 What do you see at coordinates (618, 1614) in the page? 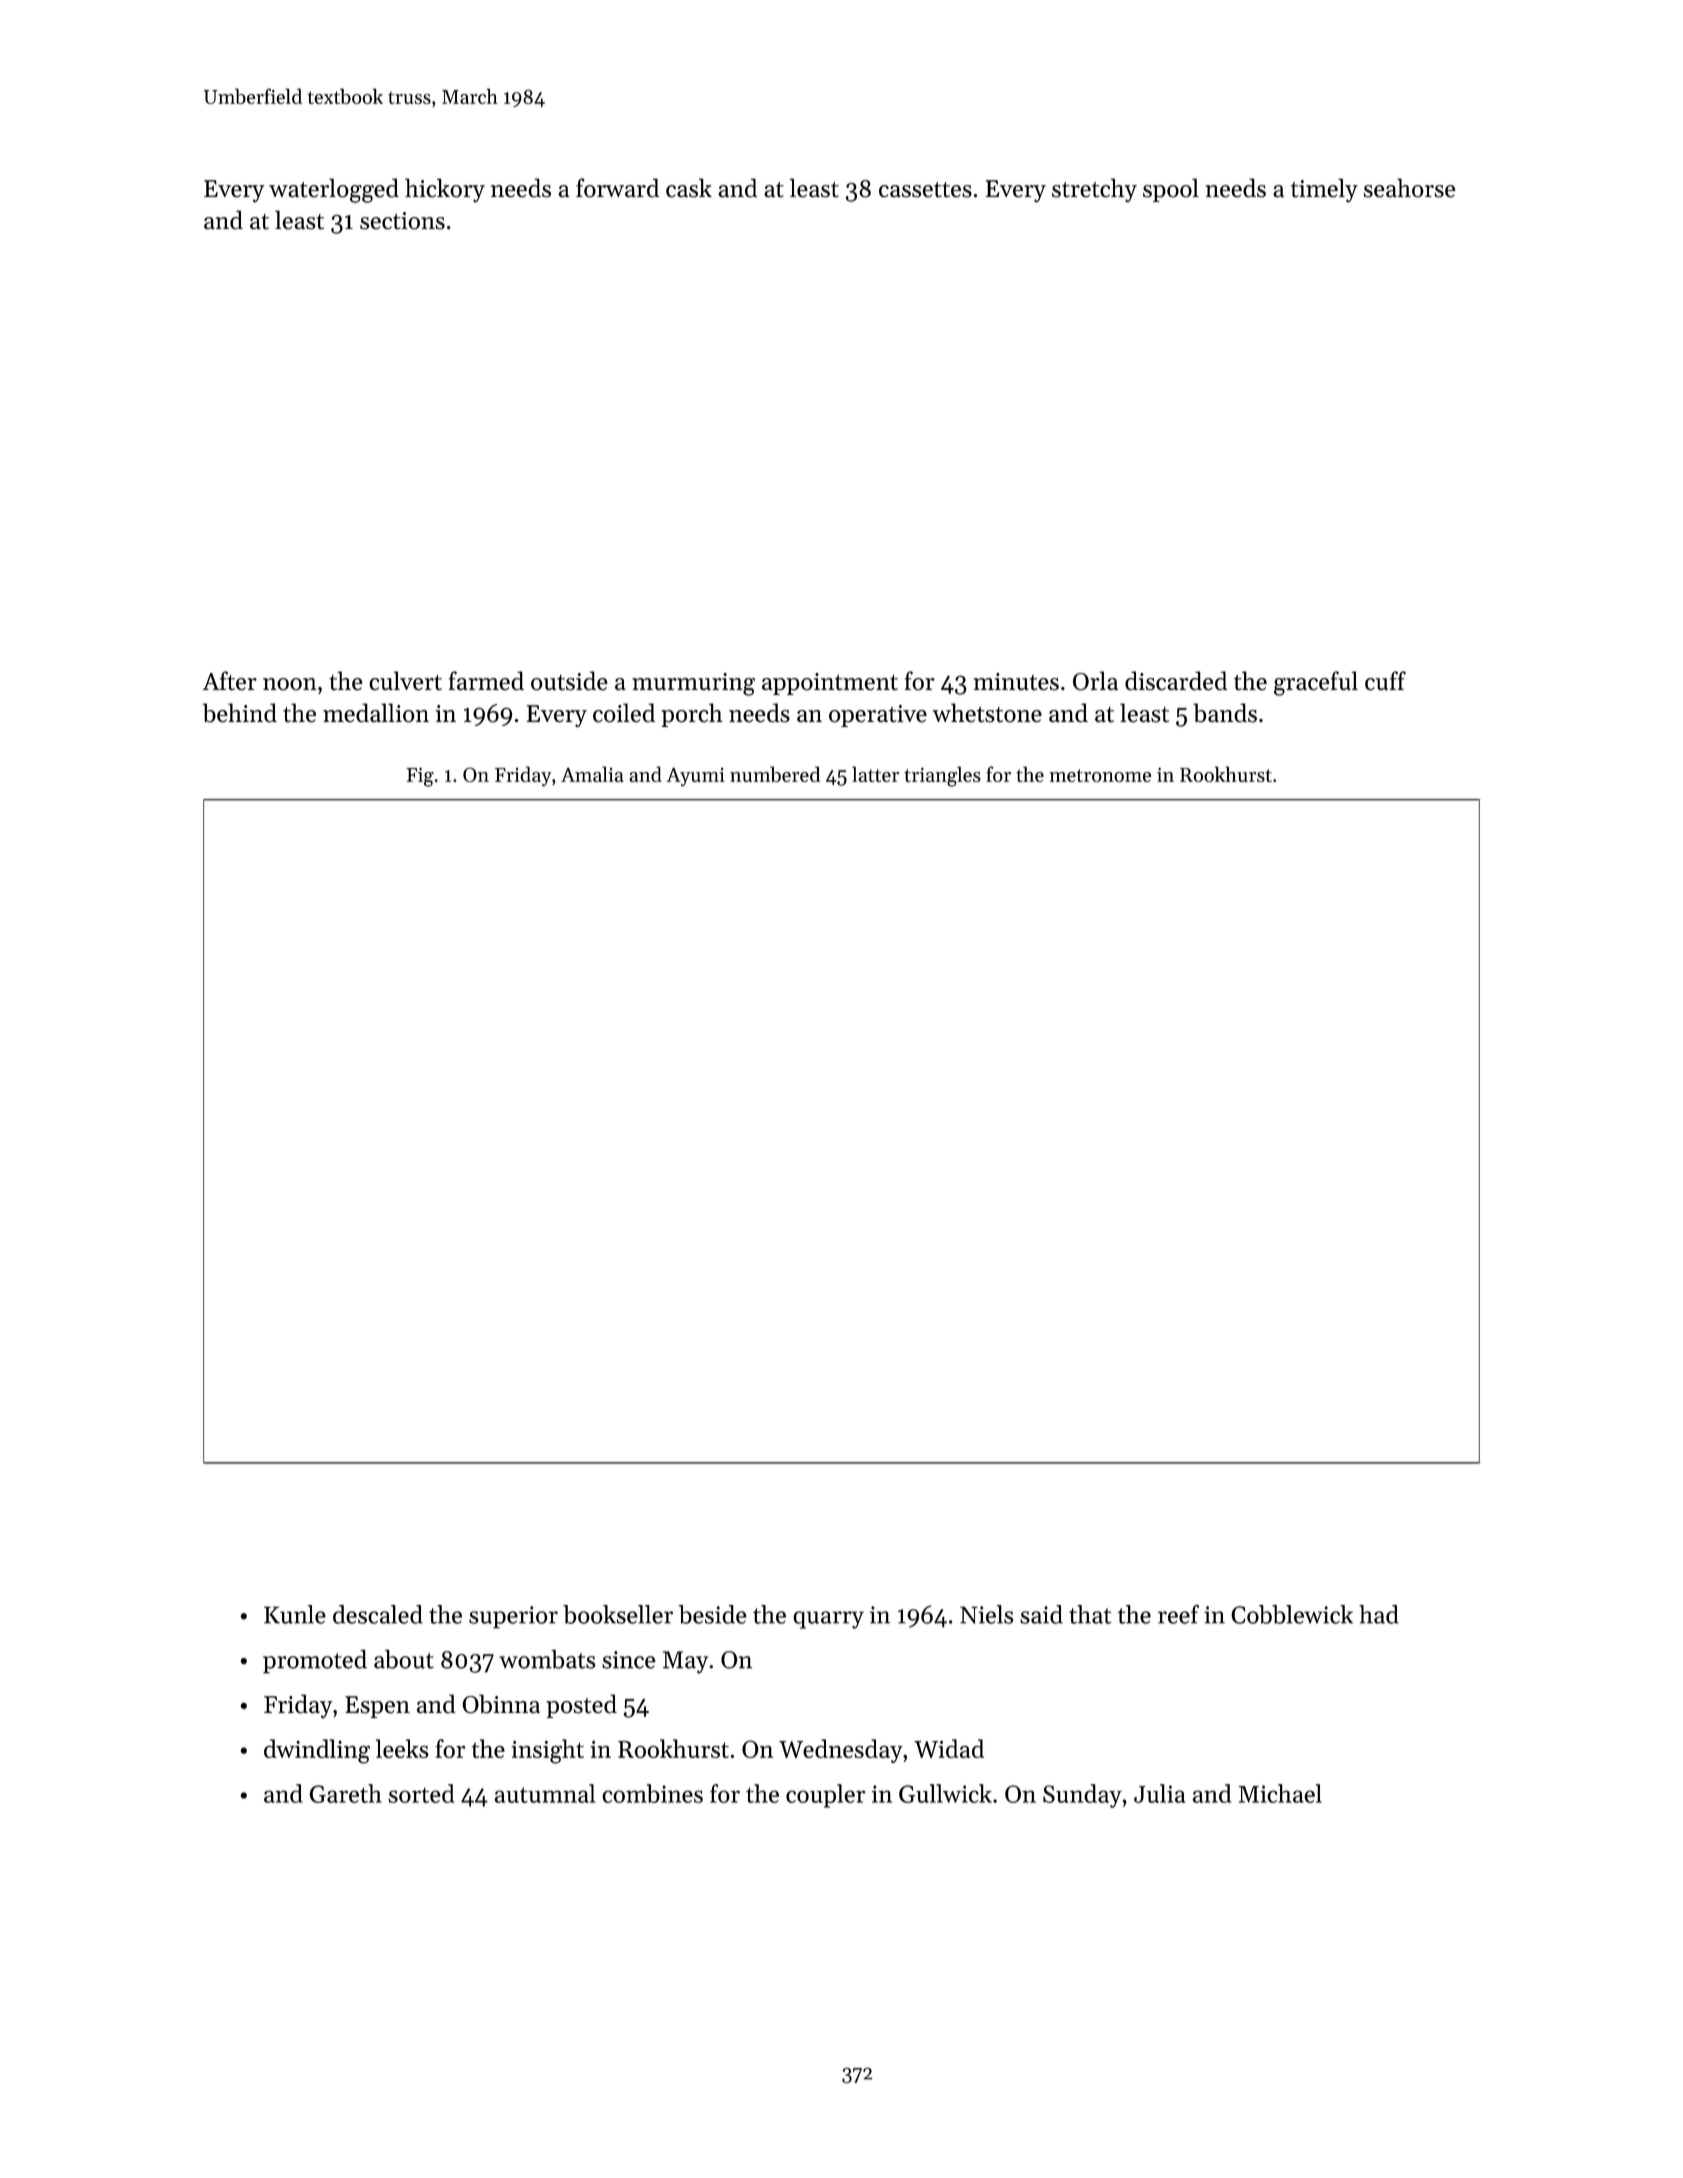
I see `bookseller` at bounding box center [618, 1614].
